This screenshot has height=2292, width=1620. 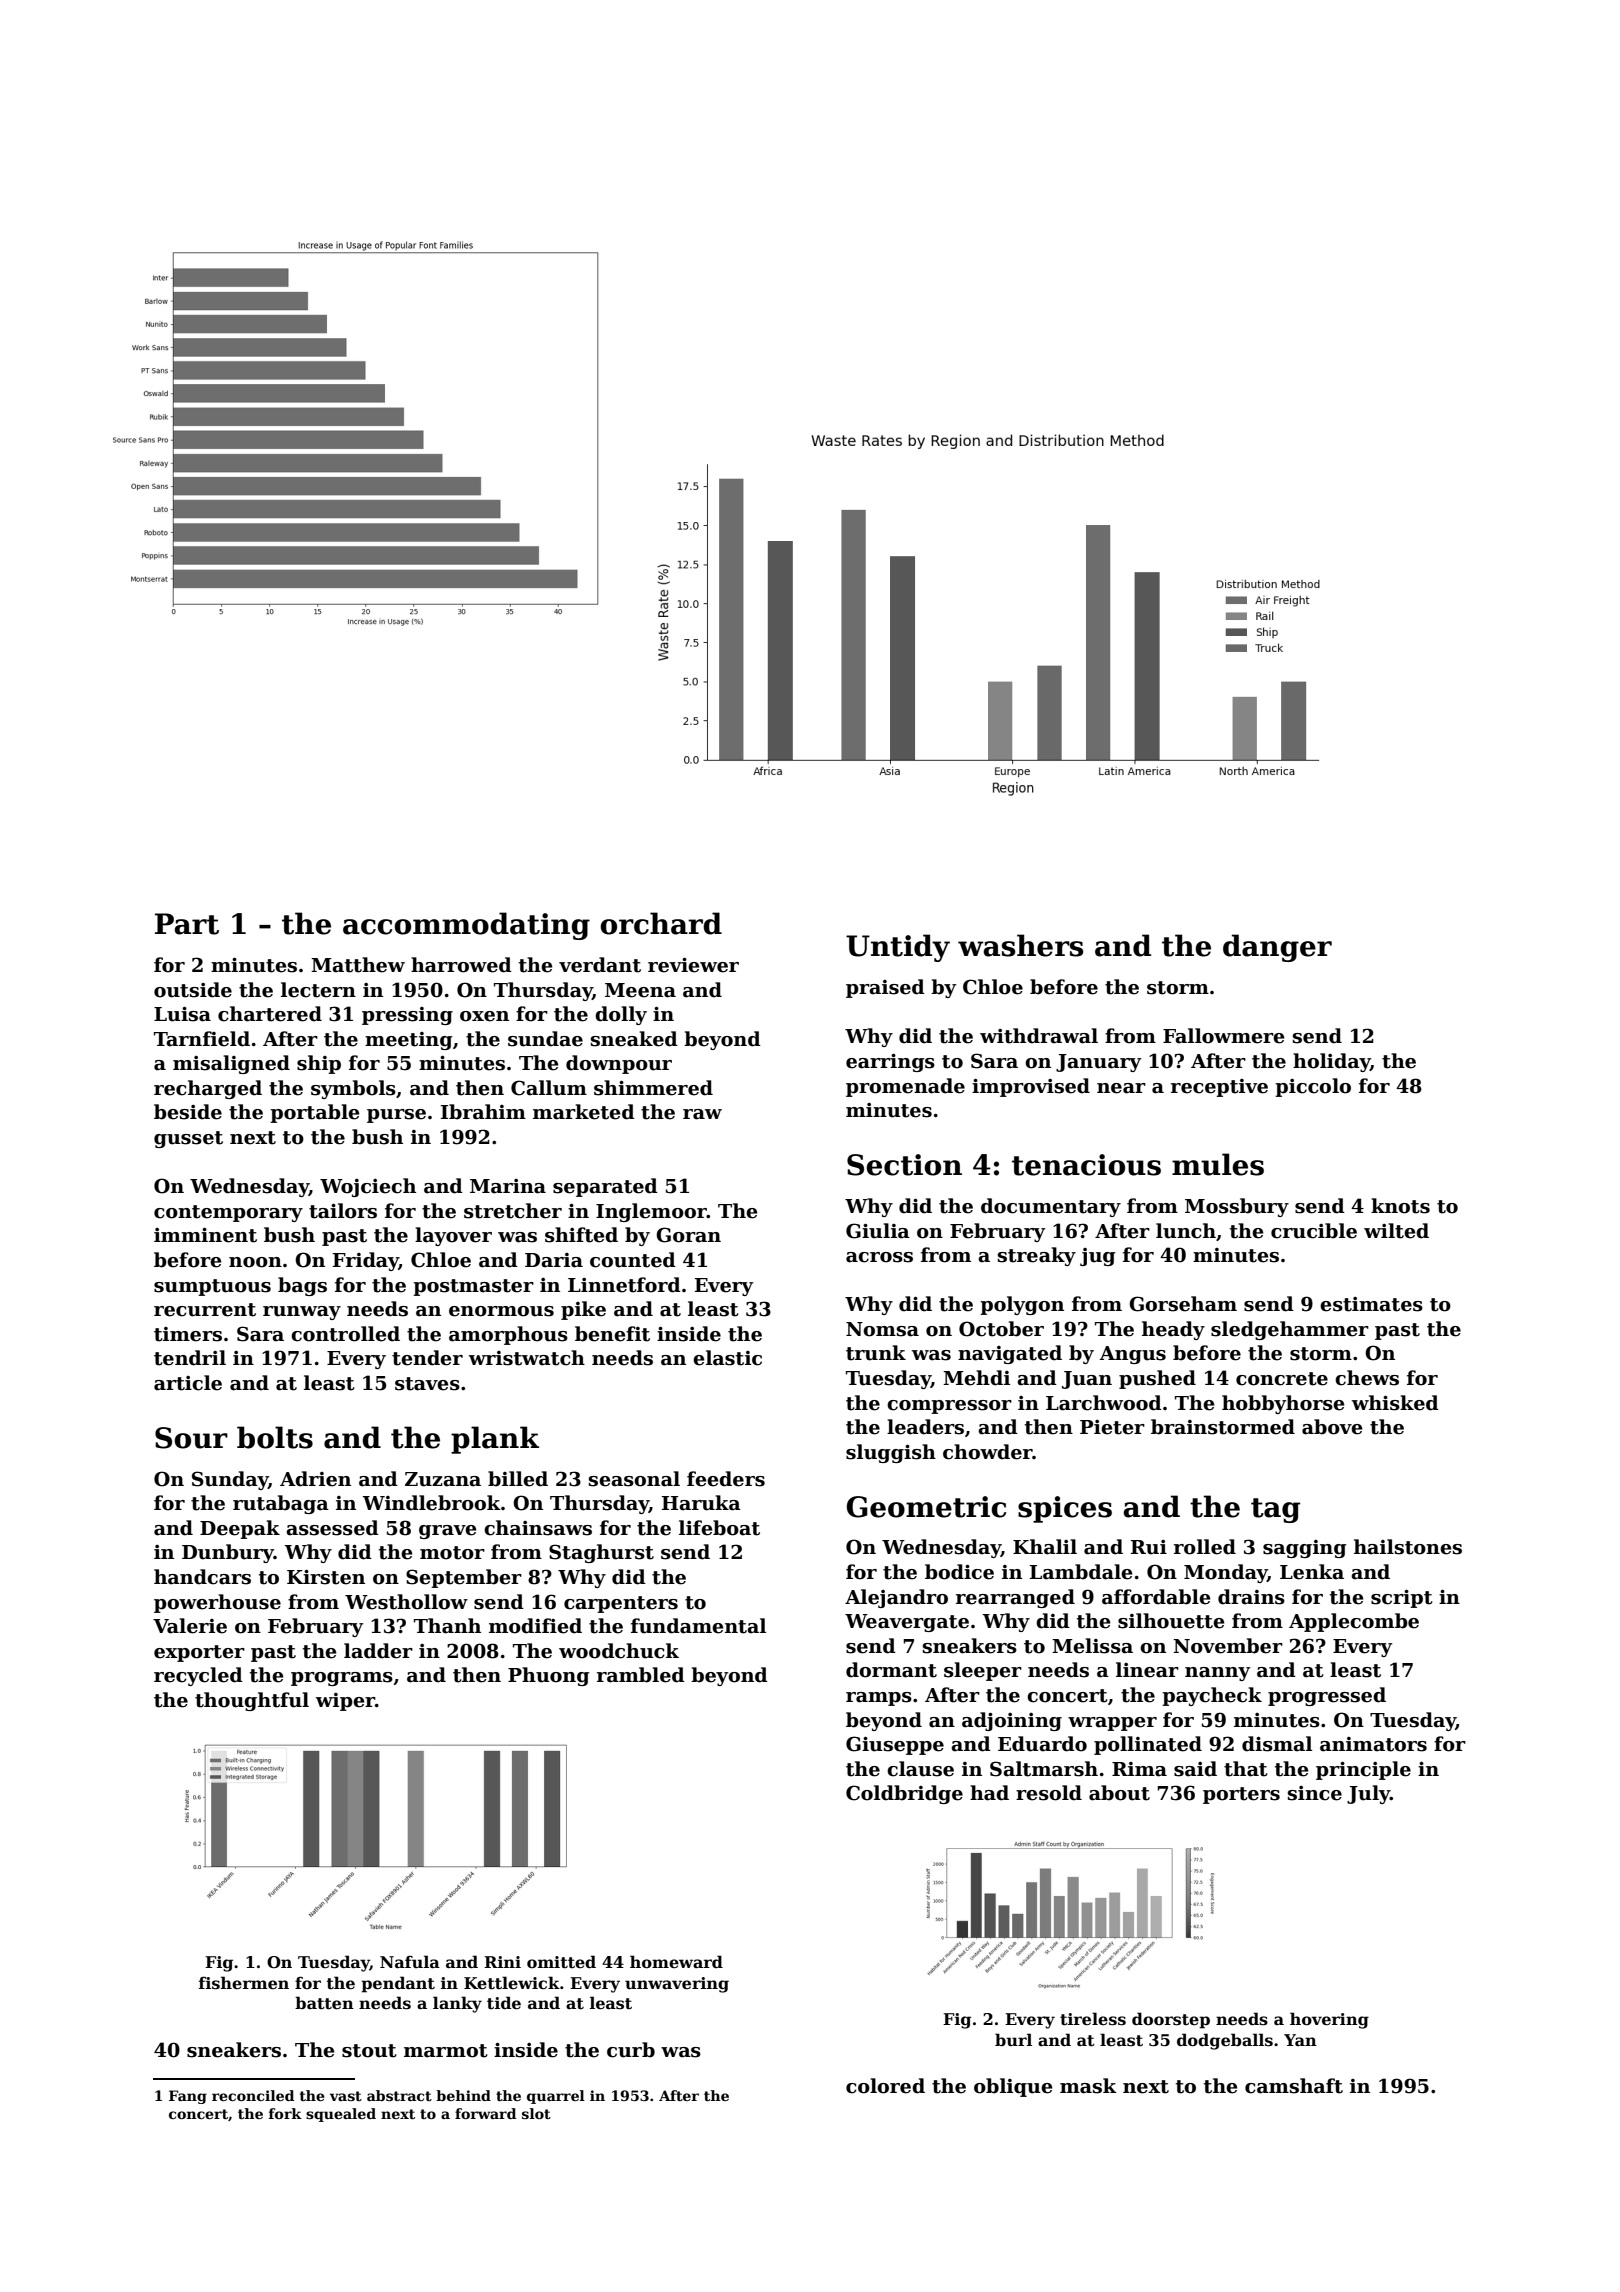 What do you see at coordinates (473, 1287) in the screenshot?
I see `postmaster` at bounding box center [473, 1287].
